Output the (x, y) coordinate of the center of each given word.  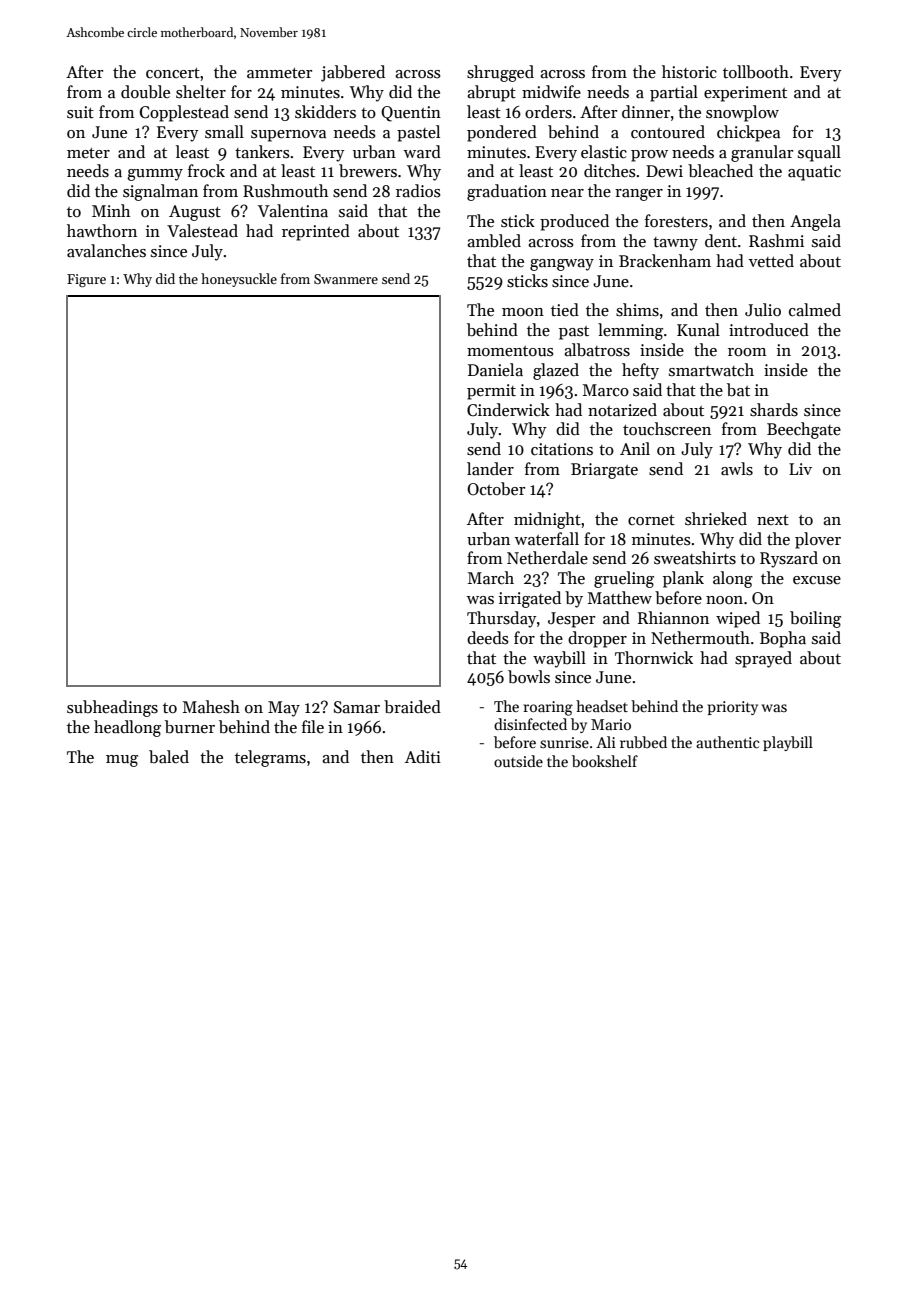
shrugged (500, 73)
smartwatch (711, 370)
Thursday (501, 619)
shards (774, 410)
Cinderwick (508, 410)
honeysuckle (239, 280)
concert (173, 73)
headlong (127, 728)
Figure (86, 280)
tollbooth (756, 72)
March (491, 578)
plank (683, 579)
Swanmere (346, 279)
